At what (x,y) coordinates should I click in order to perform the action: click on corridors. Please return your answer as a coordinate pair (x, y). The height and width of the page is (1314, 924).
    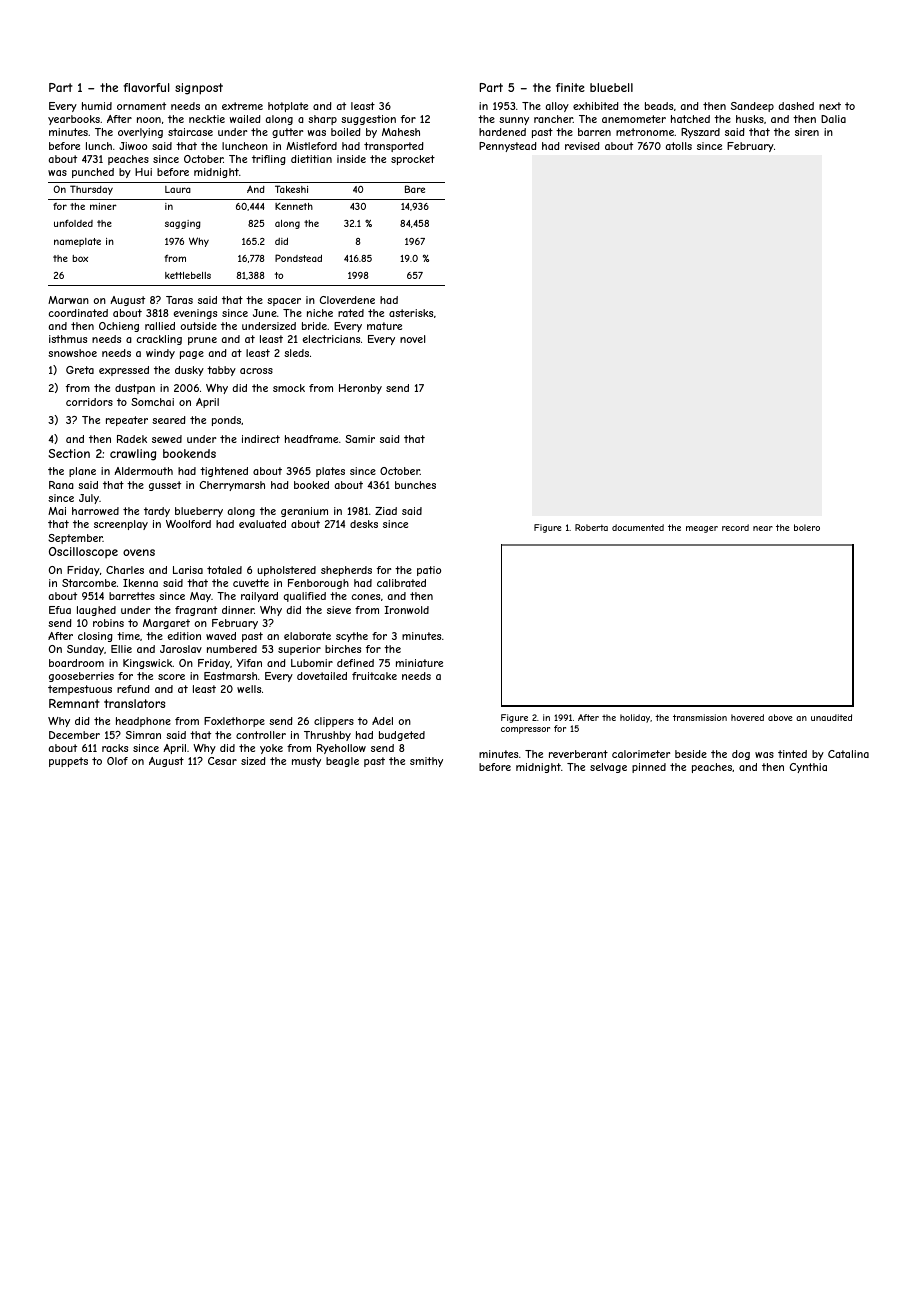
    Looking at the image, I should click on (89, 402).
